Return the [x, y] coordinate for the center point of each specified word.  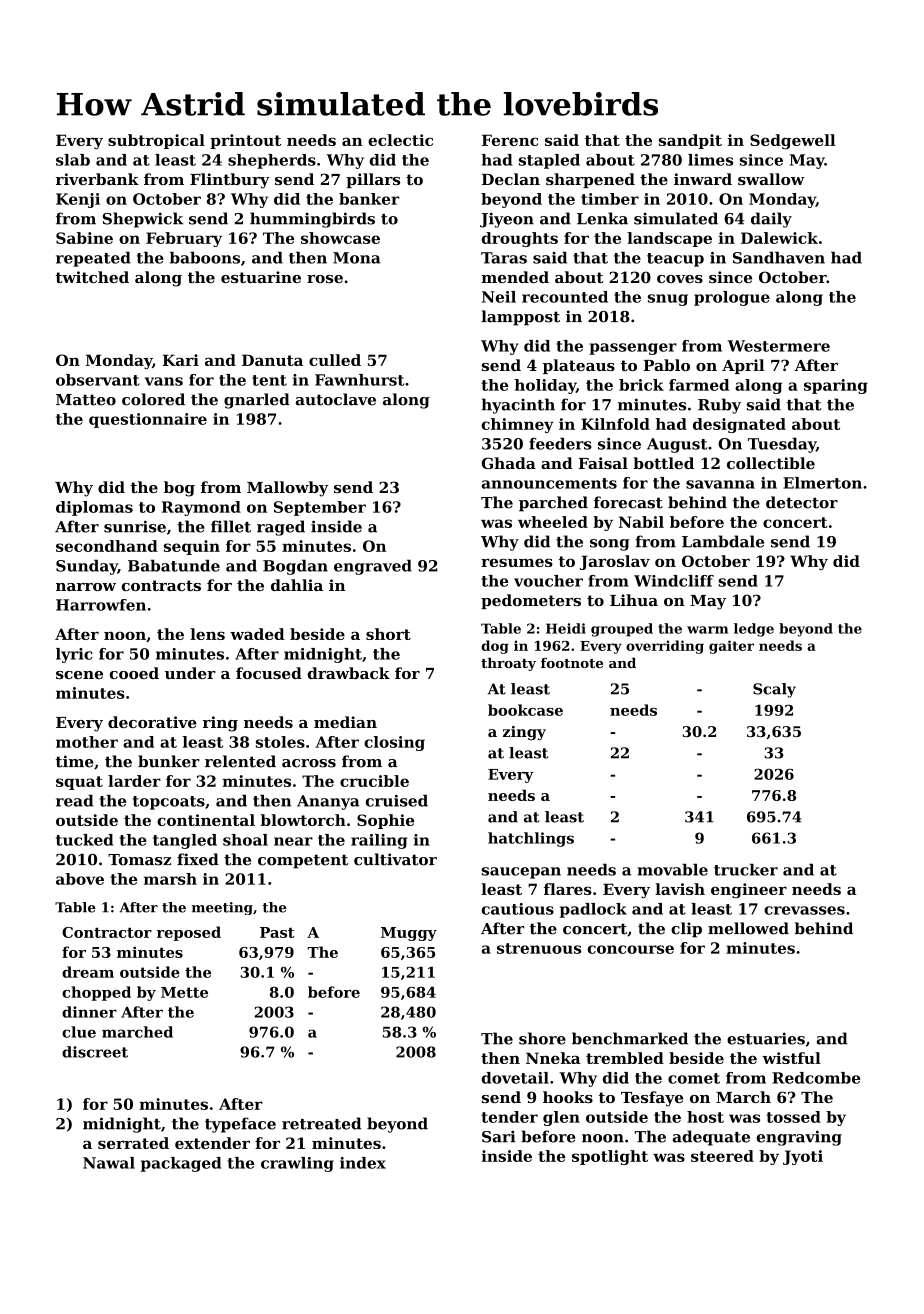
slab [73, 160]
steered [722, 1156]
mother [87, 742]
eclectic [400, 140]
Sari [499, 1136]
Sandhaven [779, 257]
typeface [240, 1125]
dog [495, 647]
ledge [754, 630]
